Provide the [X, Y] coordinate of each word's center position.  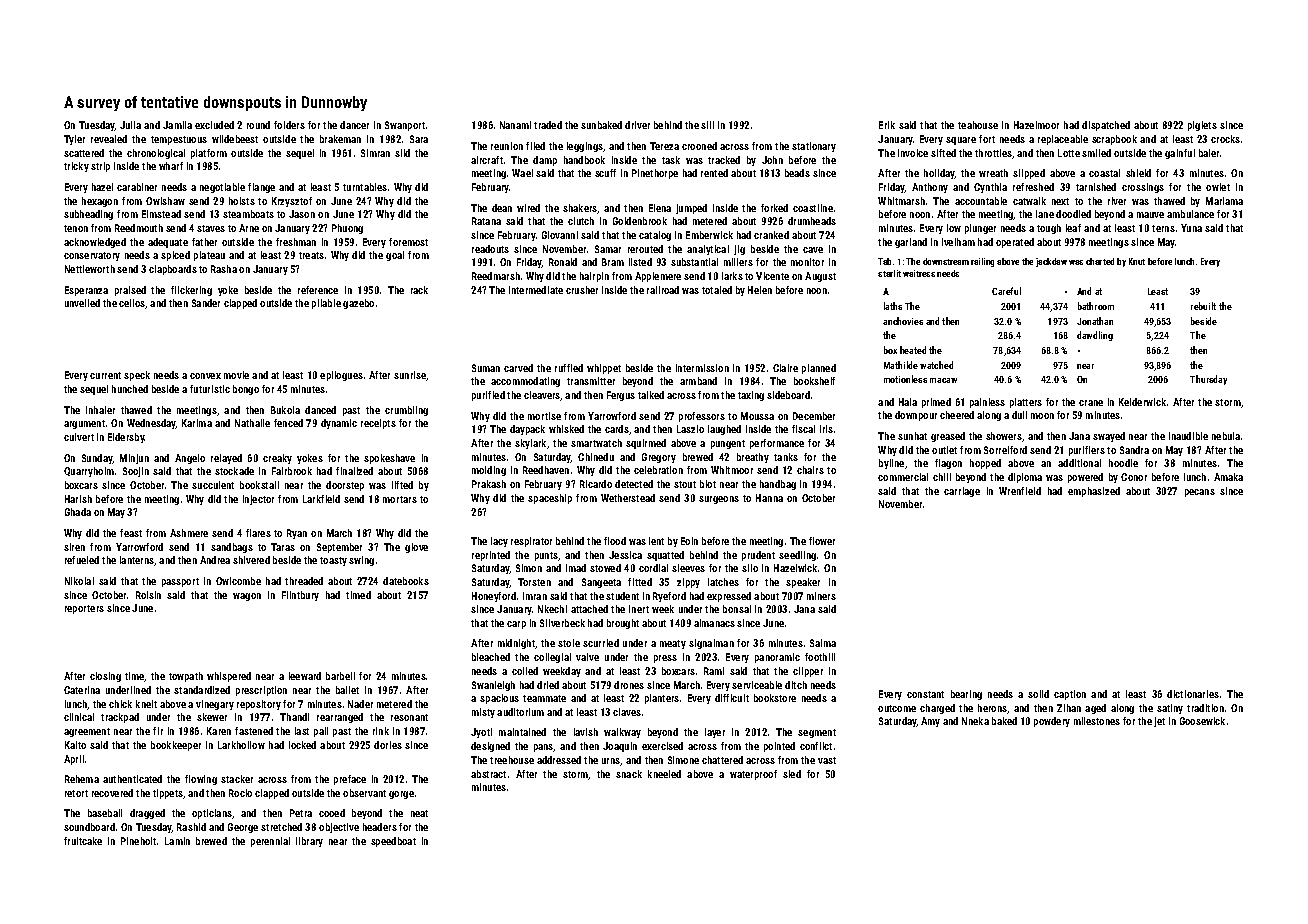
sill [707, 125]
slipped [1029, 174]
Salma [823, 643]
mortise [544, 416]
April [74, 760]
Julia [130, 125]
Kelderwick [1142, 402]
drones [629, 685]
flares [258, 533]
